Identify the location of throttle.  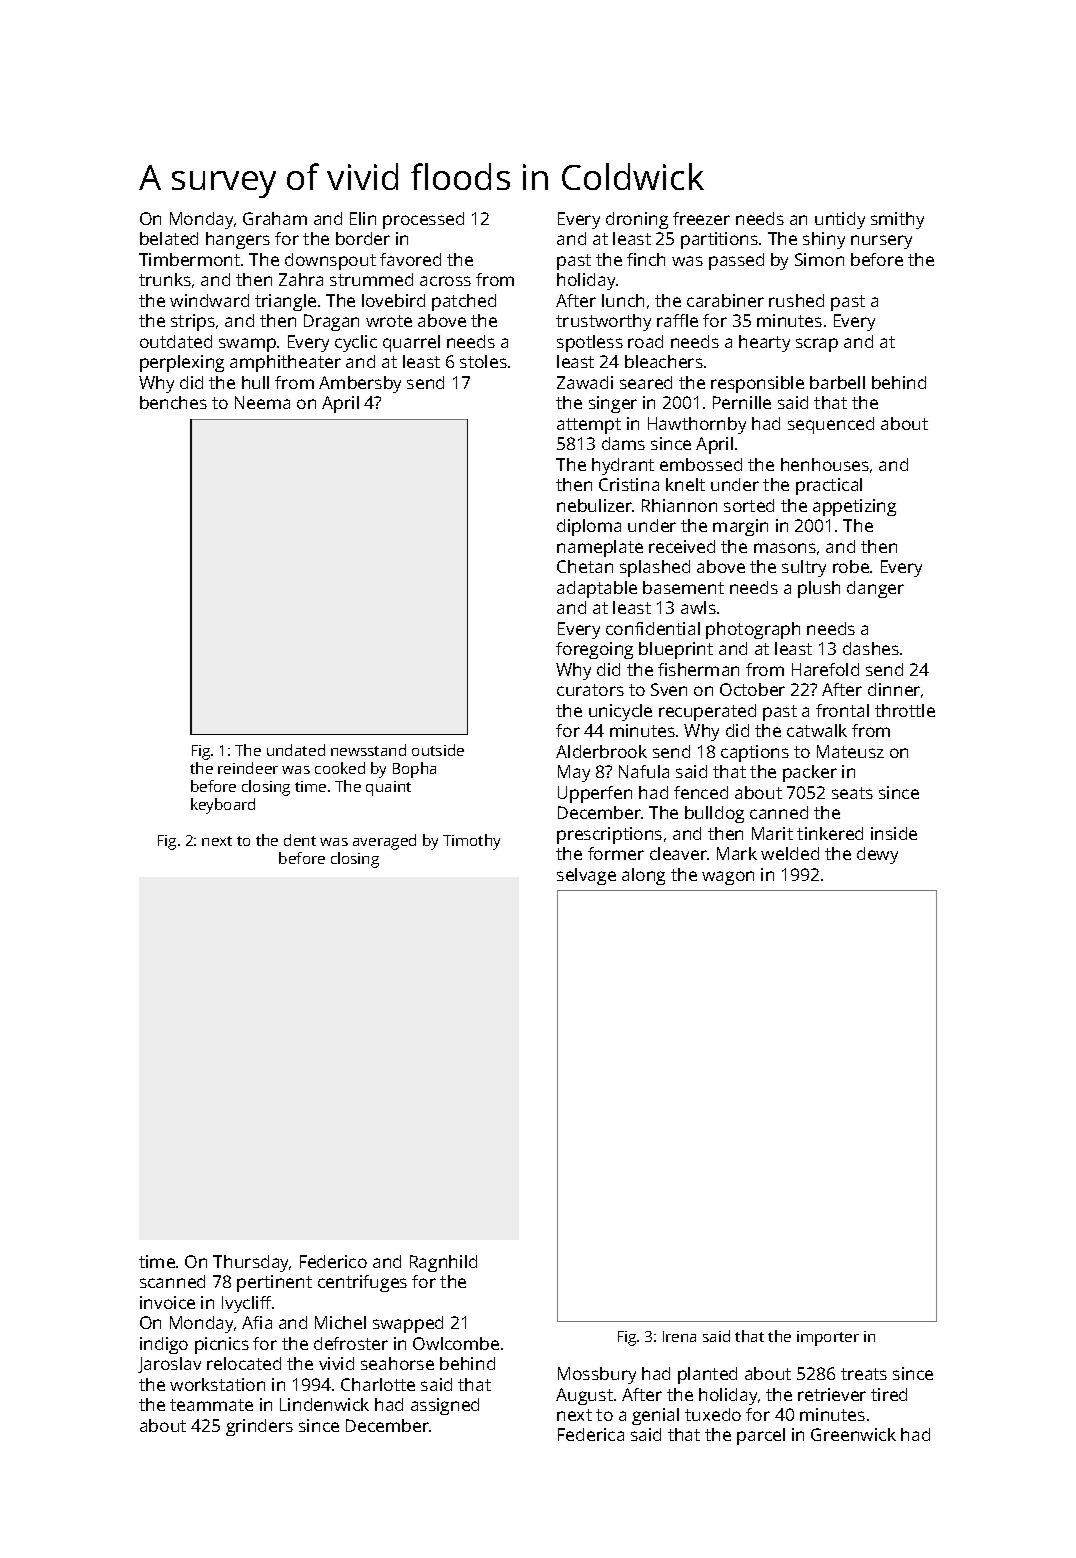
(905, 710).
